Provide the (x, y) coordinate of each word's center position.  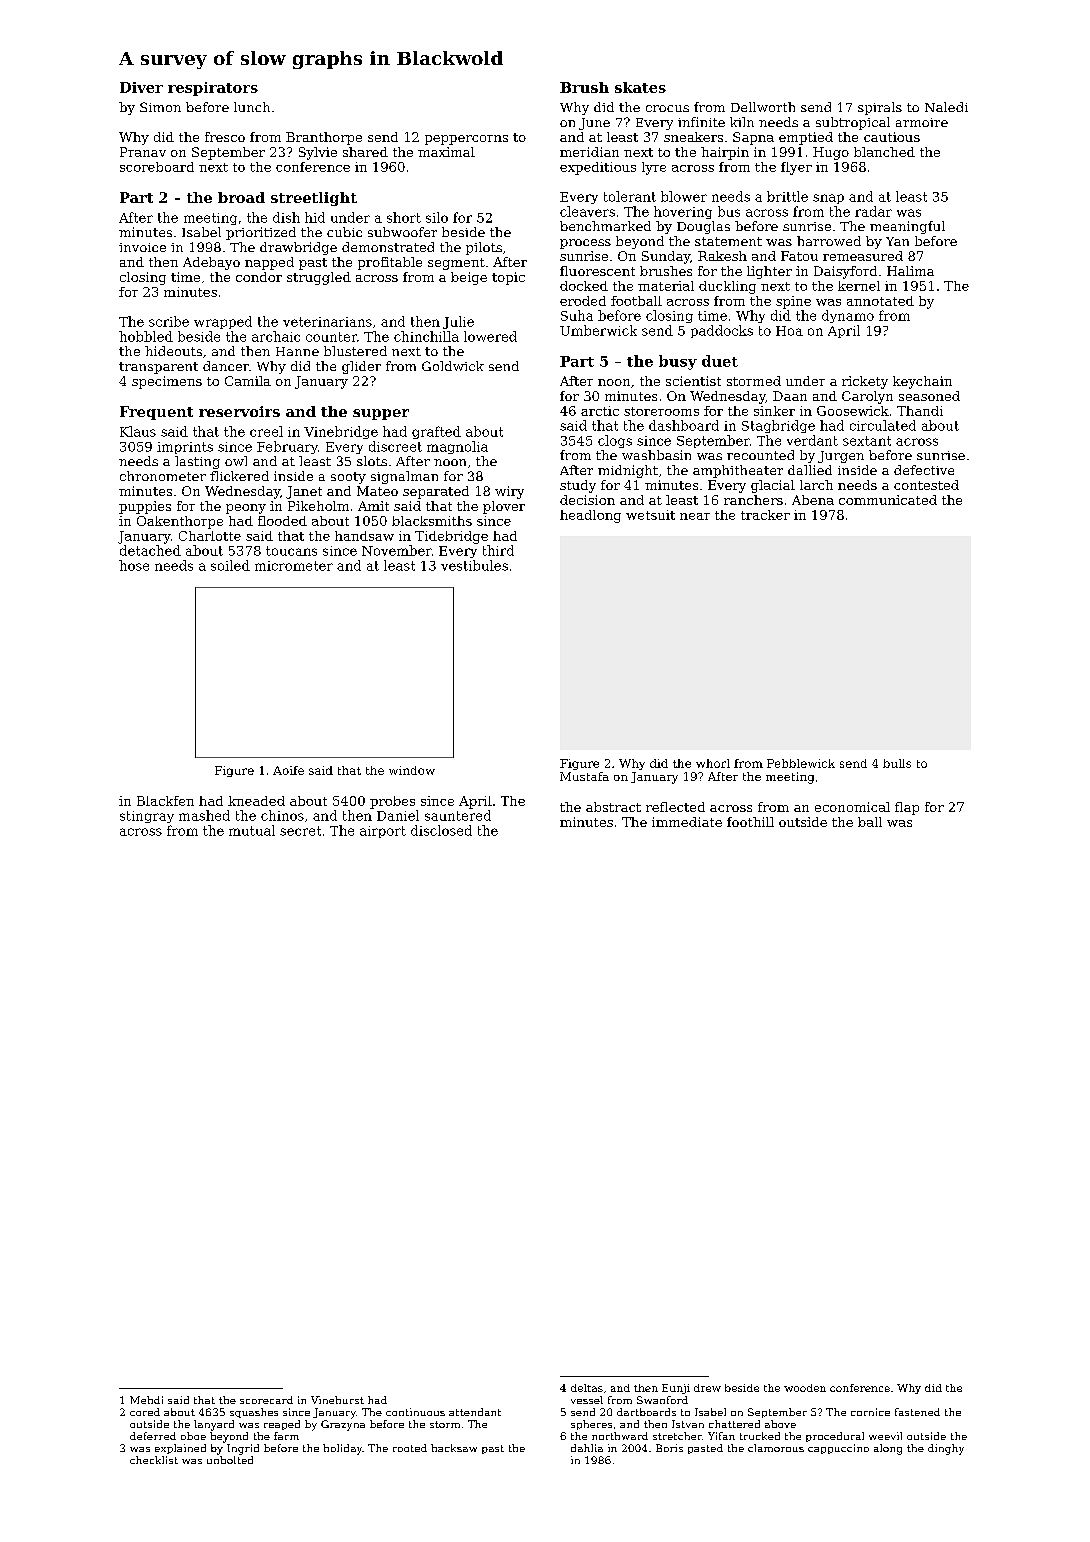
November (397, 550)
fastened (917, 1412)
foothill (750, 822)
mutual (252, 830)
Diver (141, 87)
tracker (765, 515)
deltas (587, 1388)
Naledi (946, 107)
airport (383, 832)
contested (926, 485)
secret (300, 831)
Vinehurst (337, 1400)
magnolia (457, 447)
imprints (185, 448)
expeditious (598, 168)
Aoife (288, 770)
